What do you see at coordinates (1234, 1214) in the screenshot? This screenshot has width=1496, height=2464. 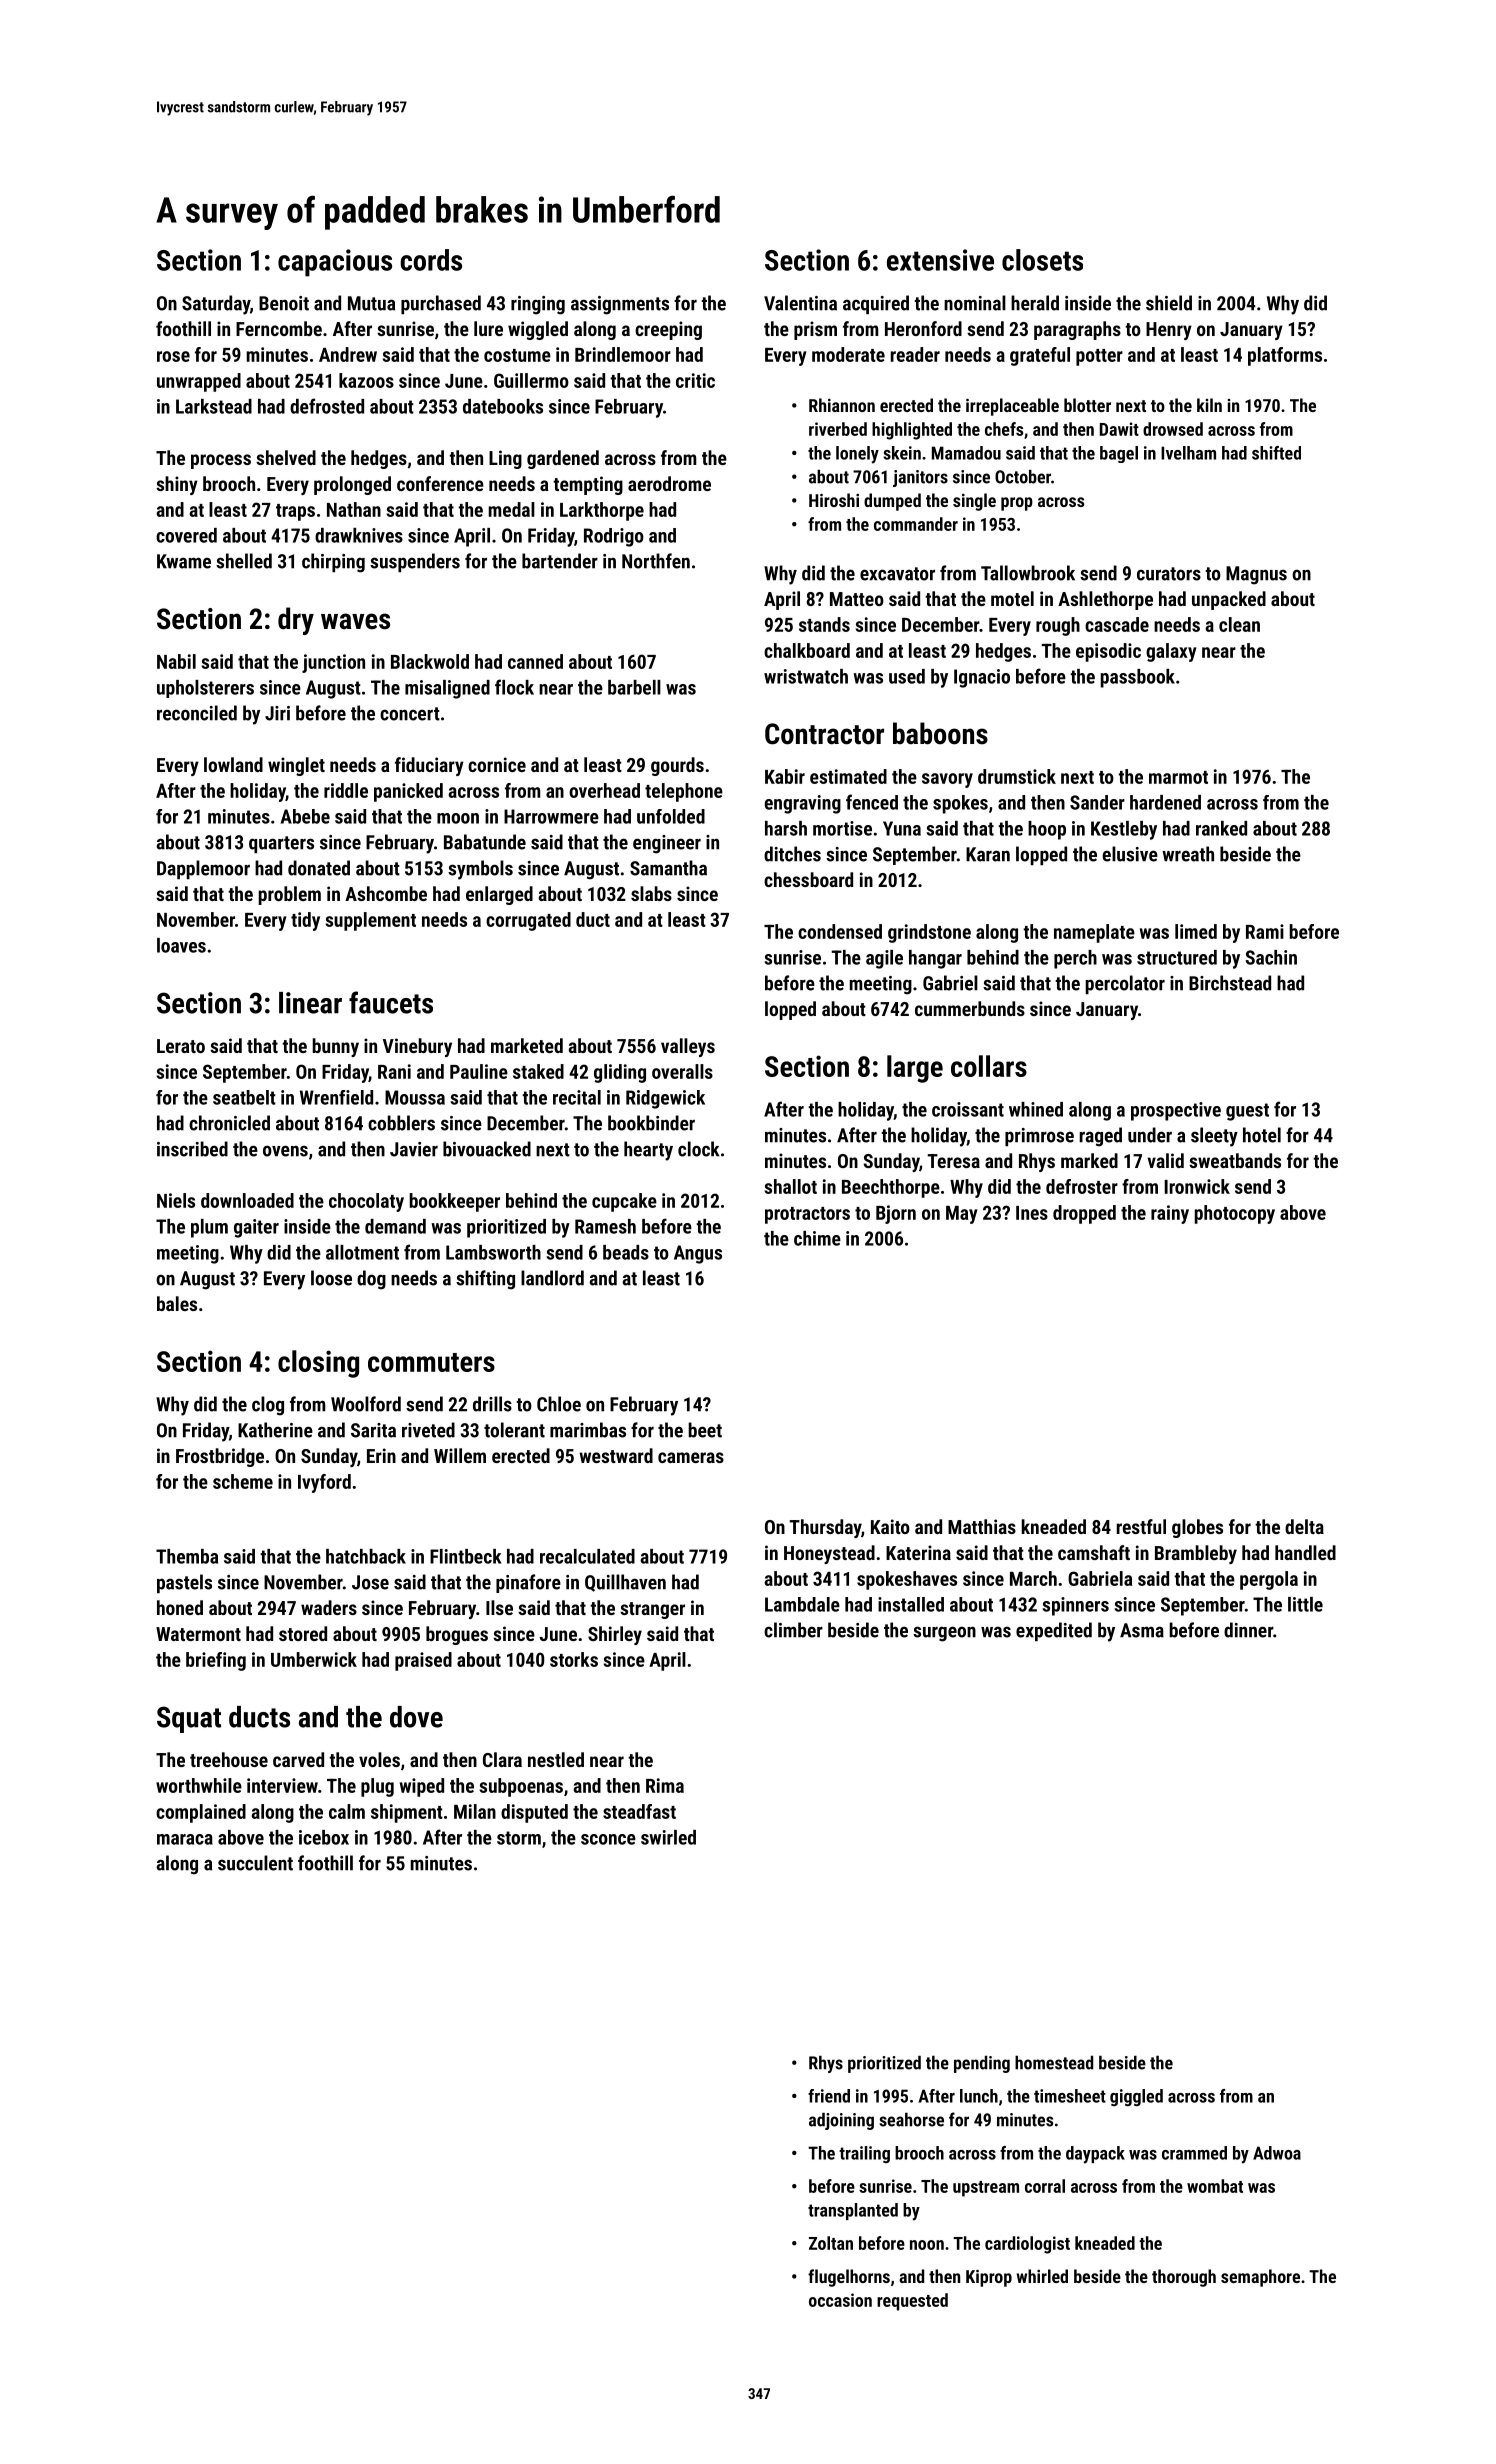 I see `photocopy` at bounding box center [1234, 1214].
